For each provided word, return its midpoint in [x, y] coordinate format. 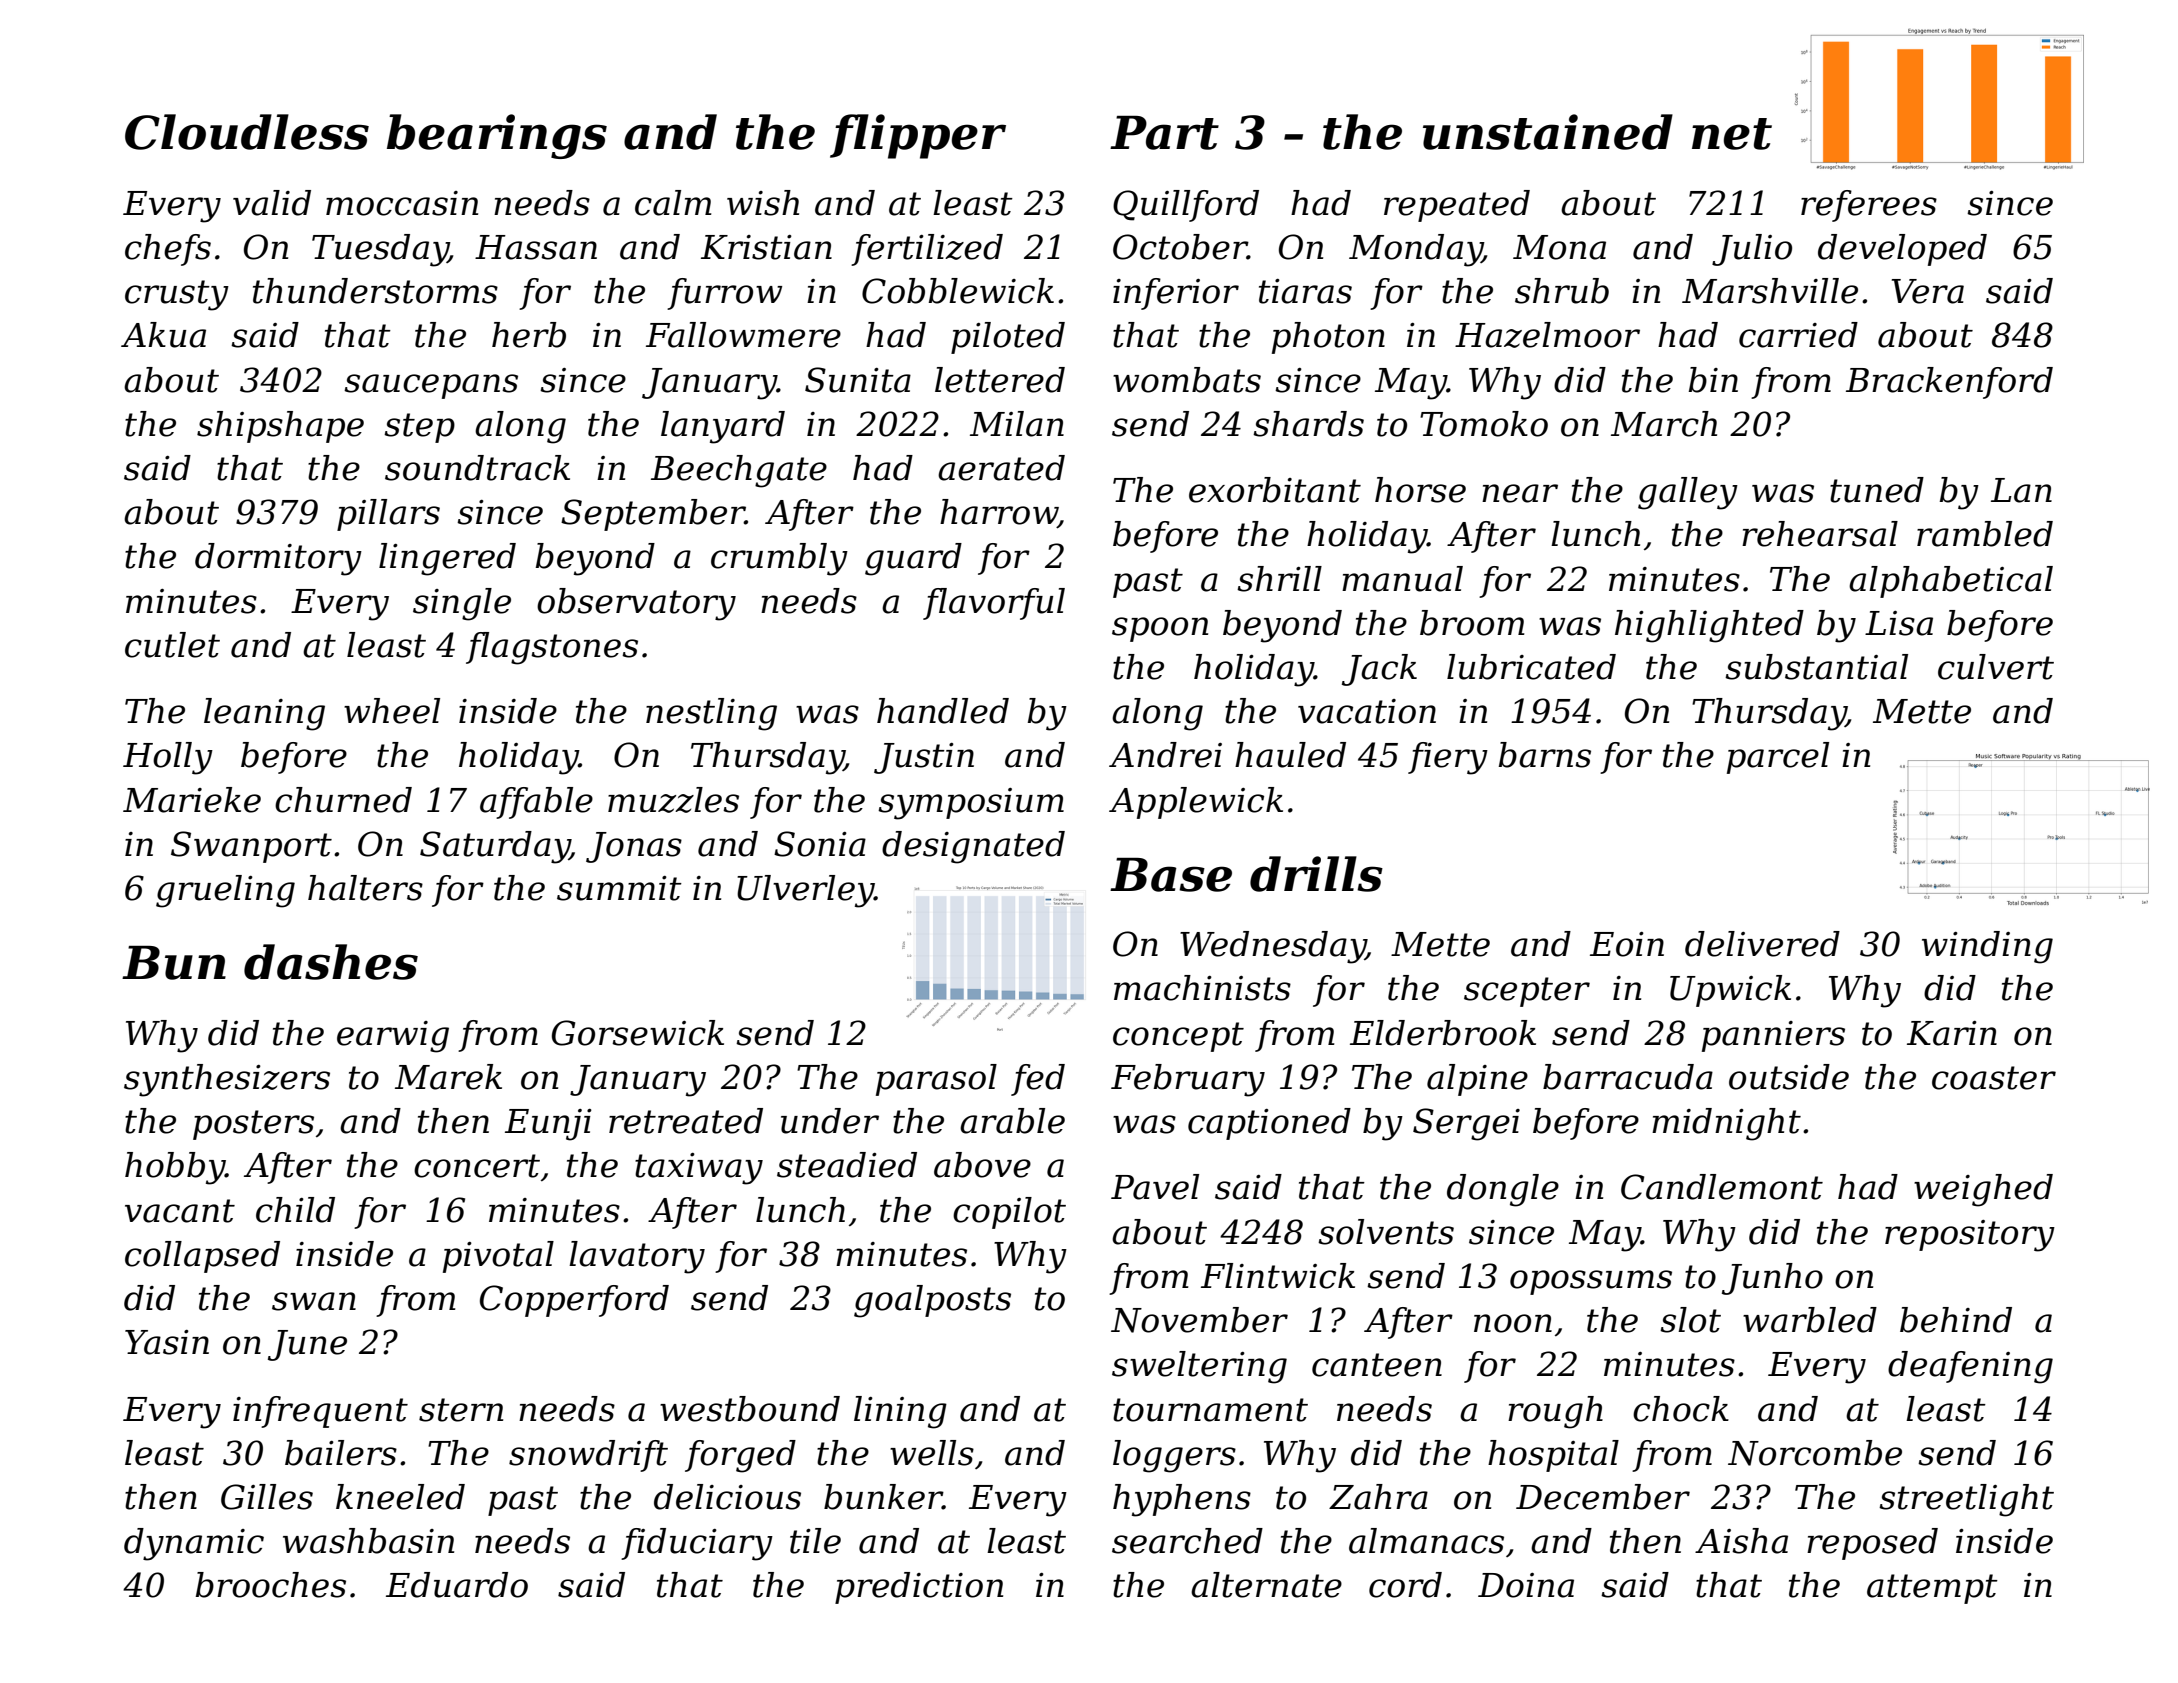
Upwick [1730, 991]
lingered [447, 559]
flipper [918, 136]
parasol [936, 1080]
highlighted [1709, 626]
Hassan [536, 247]
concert [477, 1166]
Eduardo [457, 1585]
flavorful [994, 604]
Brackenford [1949, 383]
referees [1869, 206]
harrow [999, 513]
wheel [392, 711]
